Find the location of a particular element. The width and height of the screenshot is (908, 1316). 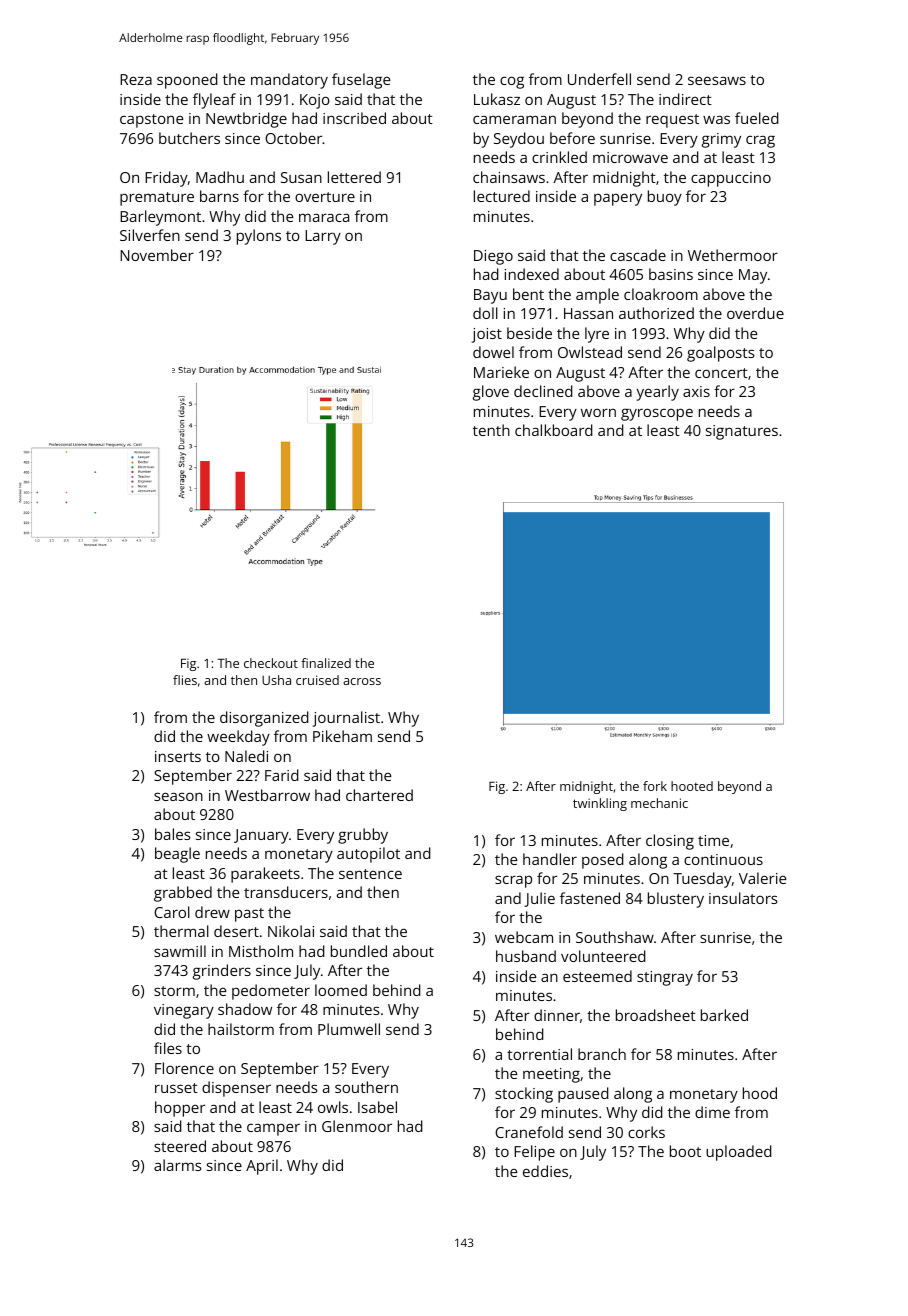

mandatory is located at coordinates (289, 81).
